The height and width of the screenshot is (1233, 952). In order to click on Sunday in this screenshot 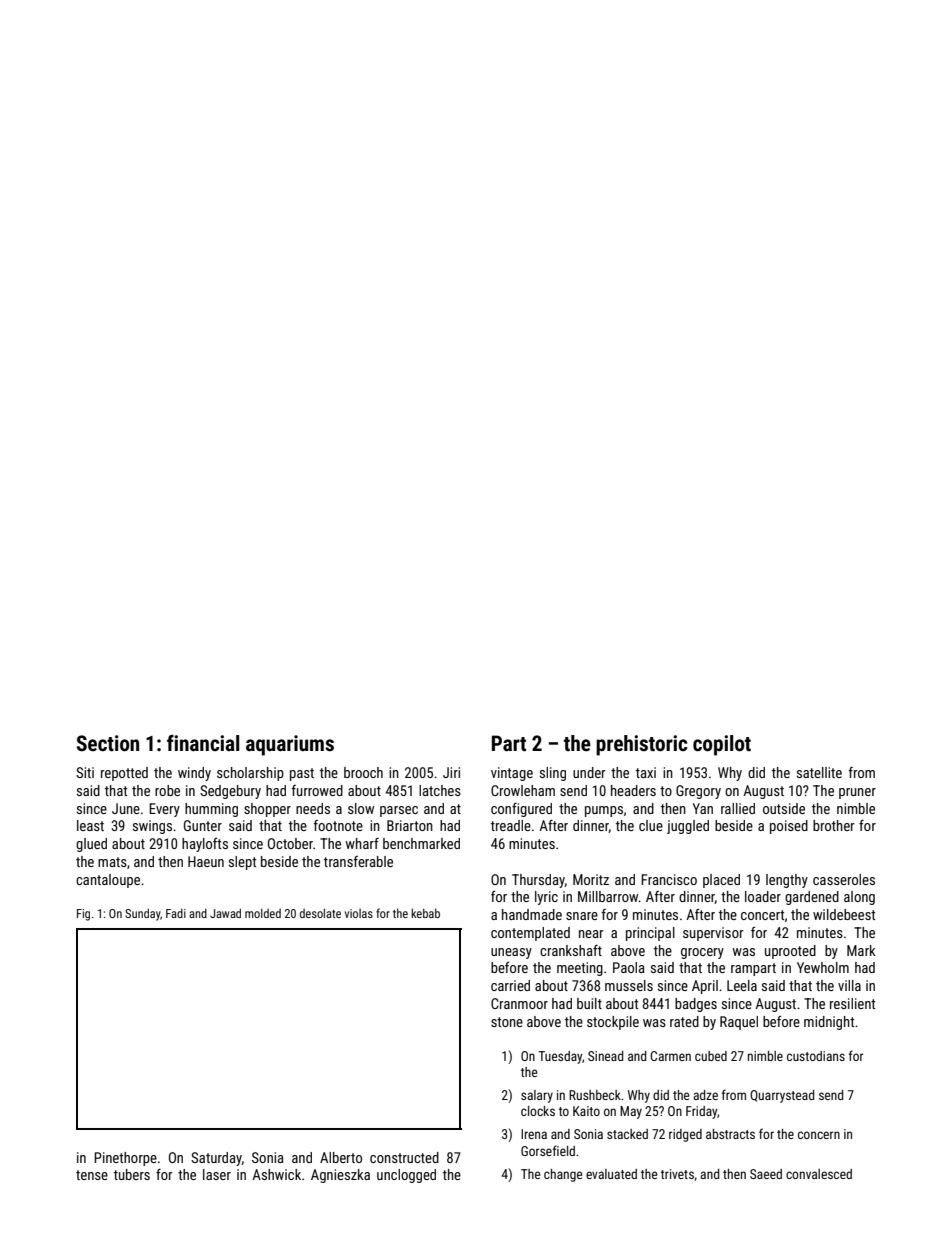, I will do `click(143, 914)`.
